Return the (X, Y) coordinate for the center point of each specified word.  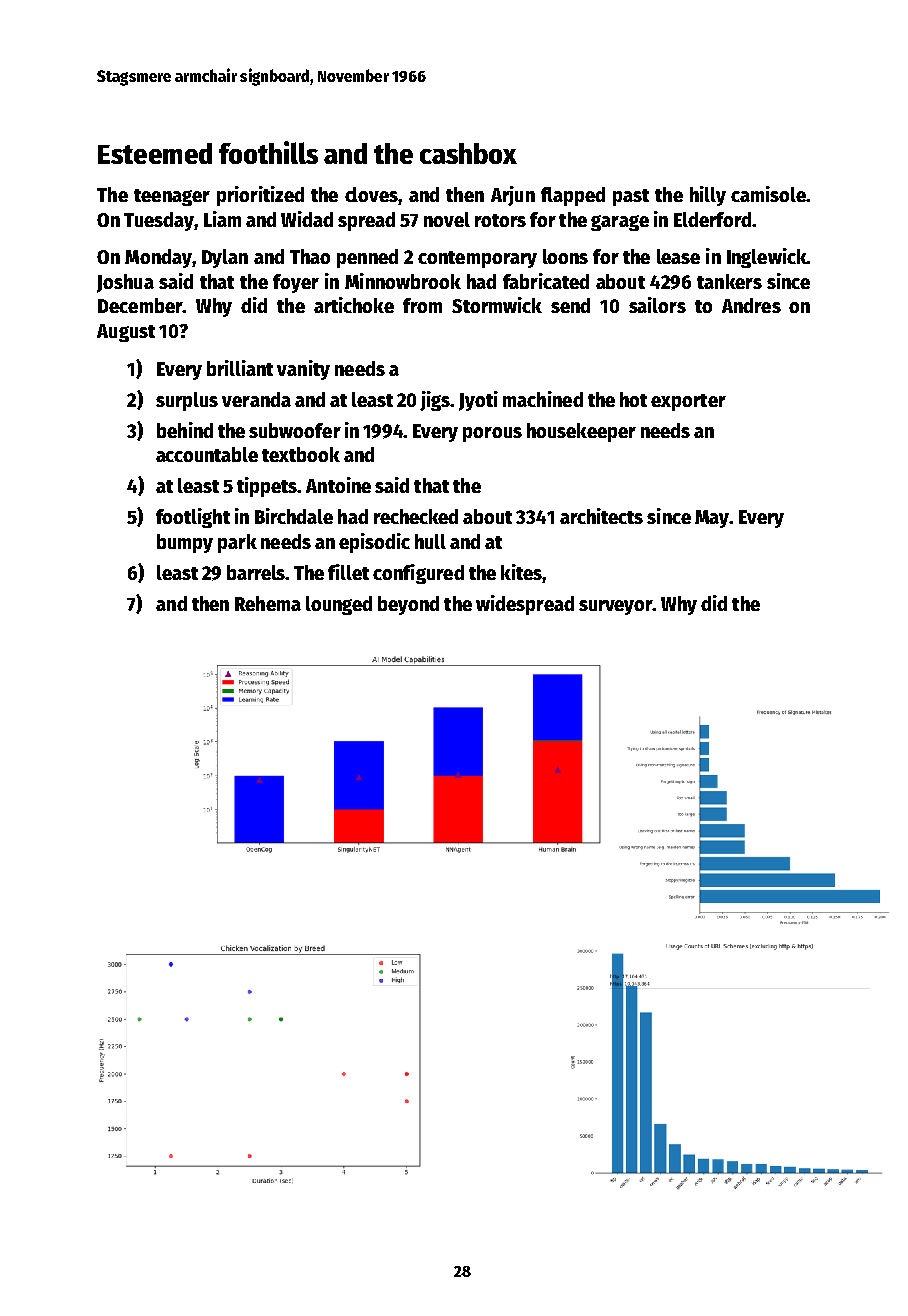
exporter (688, 402)
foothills (268, 152)
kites (521, 572)
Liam (222, 219)
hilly (708, 196)
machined (543, 399)
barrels (256, 572)
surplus (187, 401)
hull (430, 541)
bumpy (185, 543)
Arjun (513, 196)
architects (601, 516)
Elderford (712, 219)
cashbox (468, 153)
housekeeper (581, 432)
